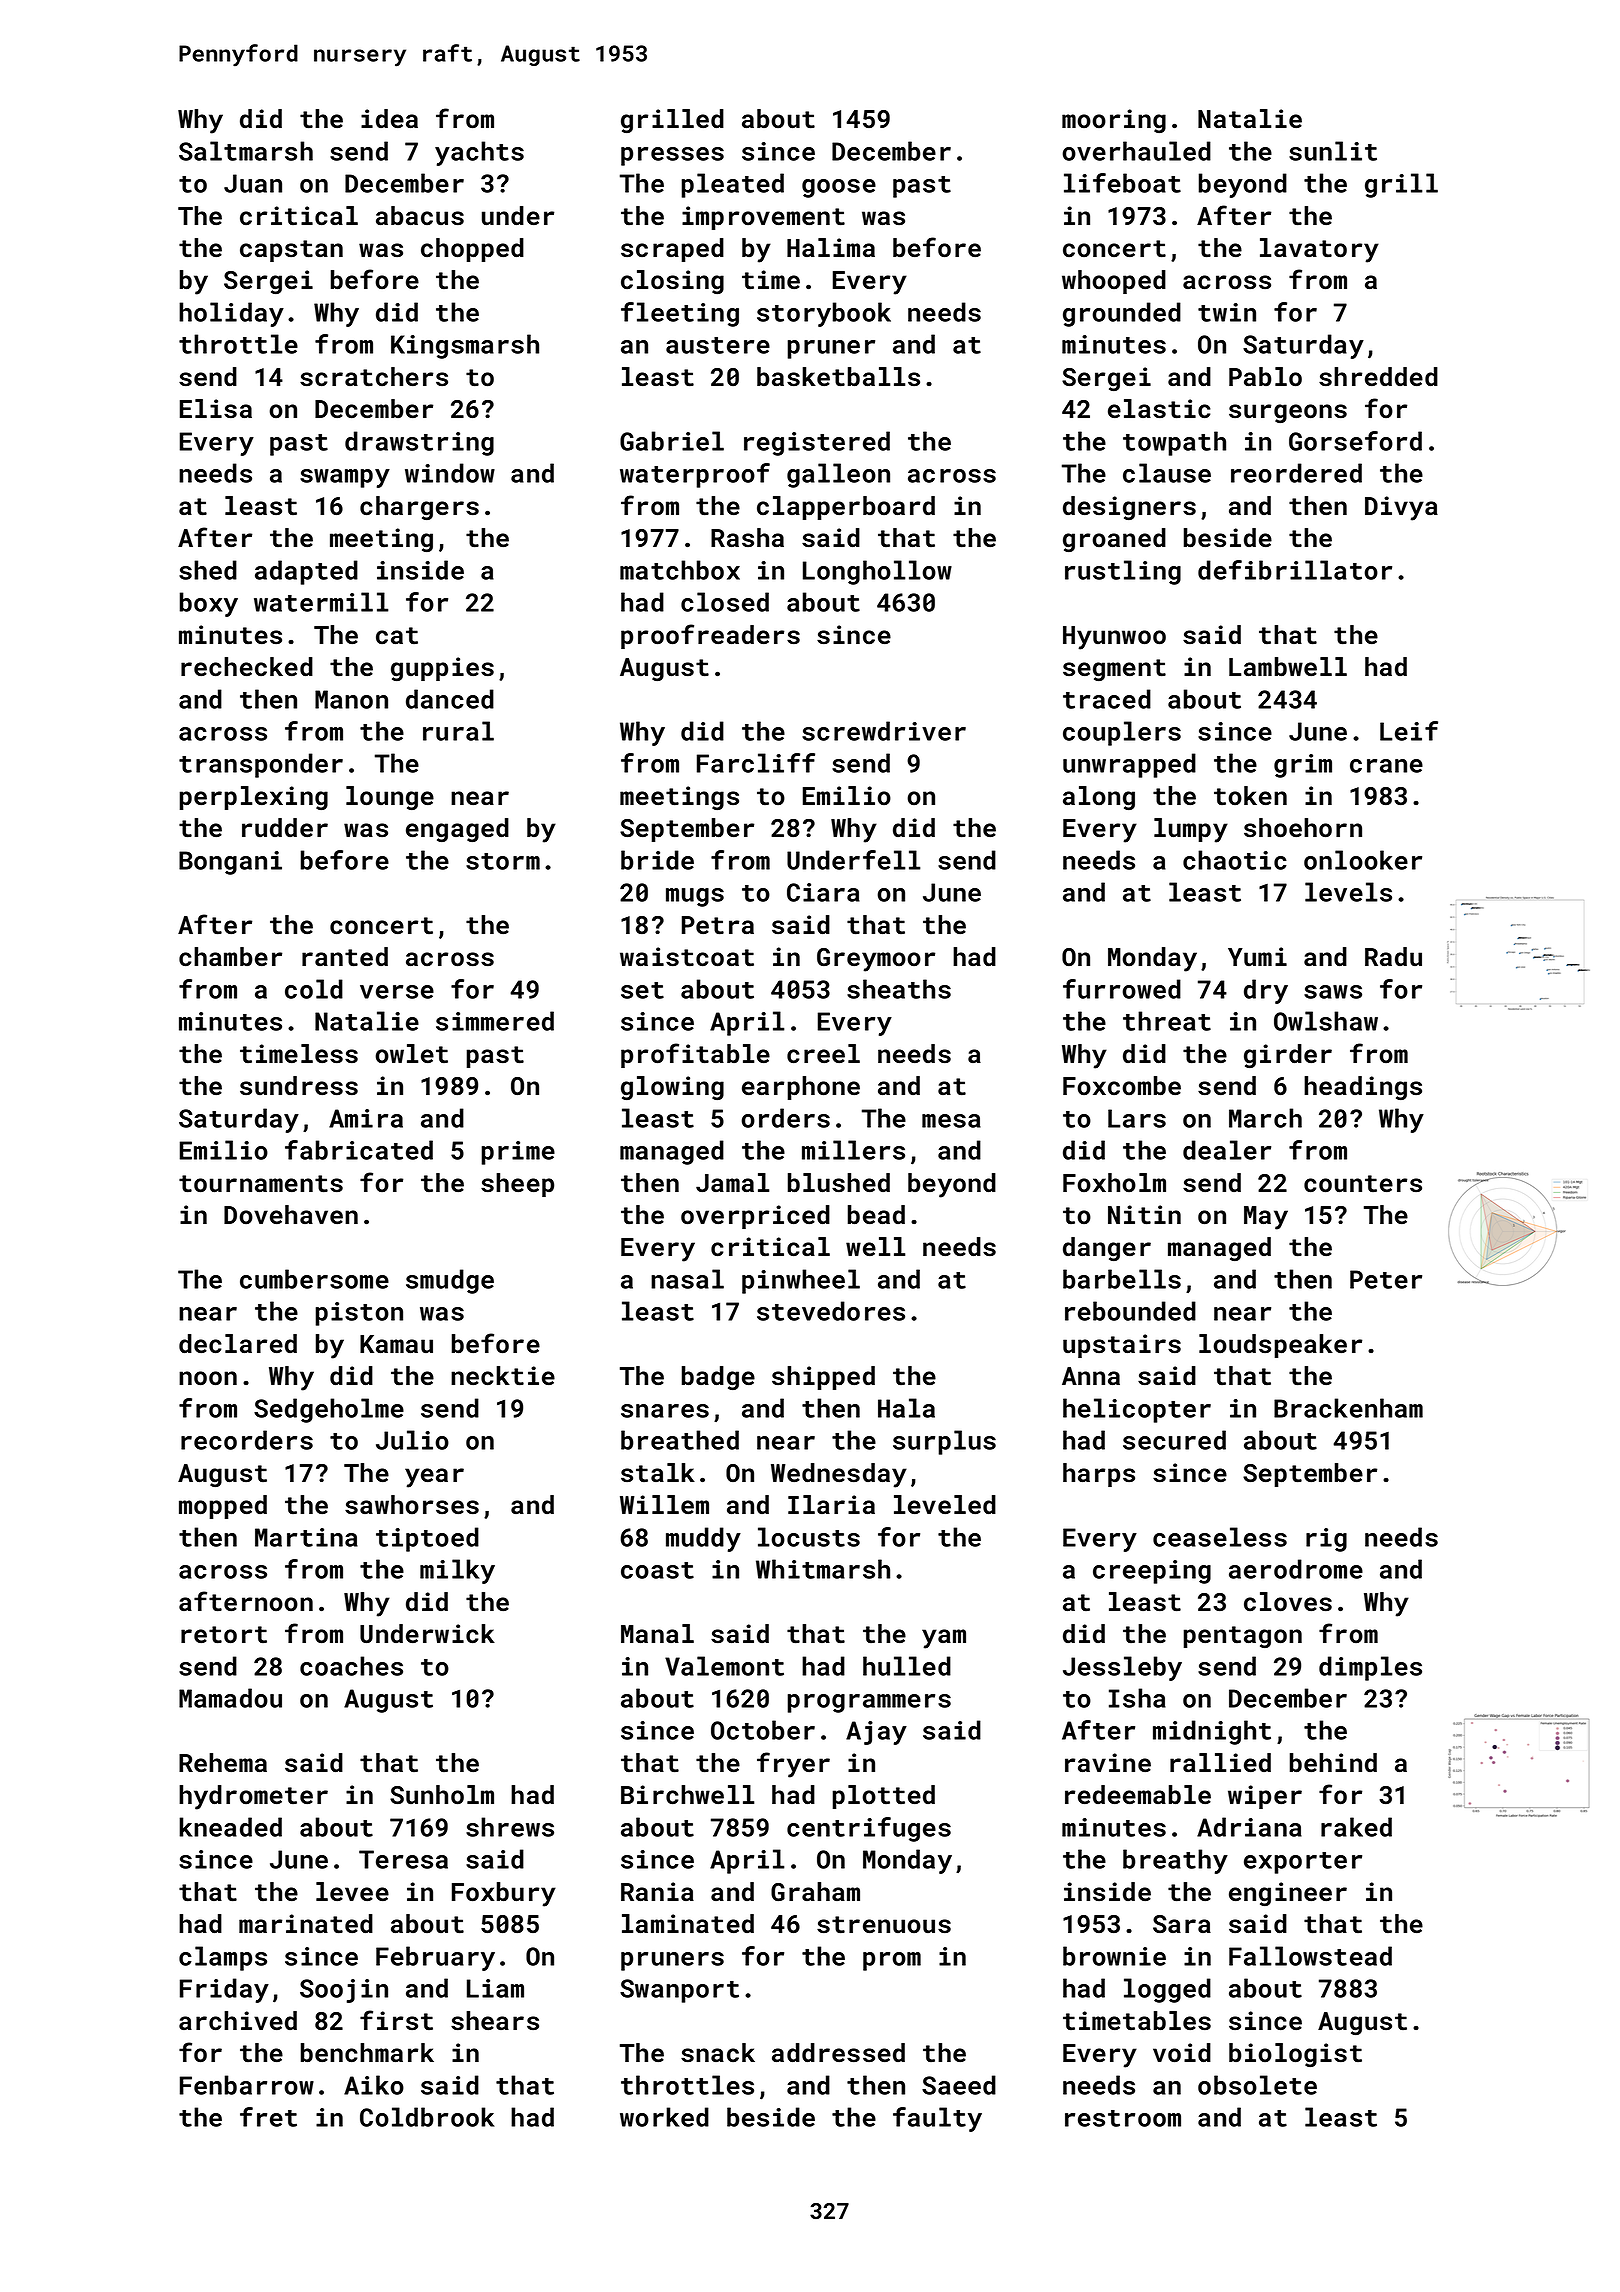 The width and height of the document is (1620, 2292). I want to click on screwdriver, so click(884, 731).
